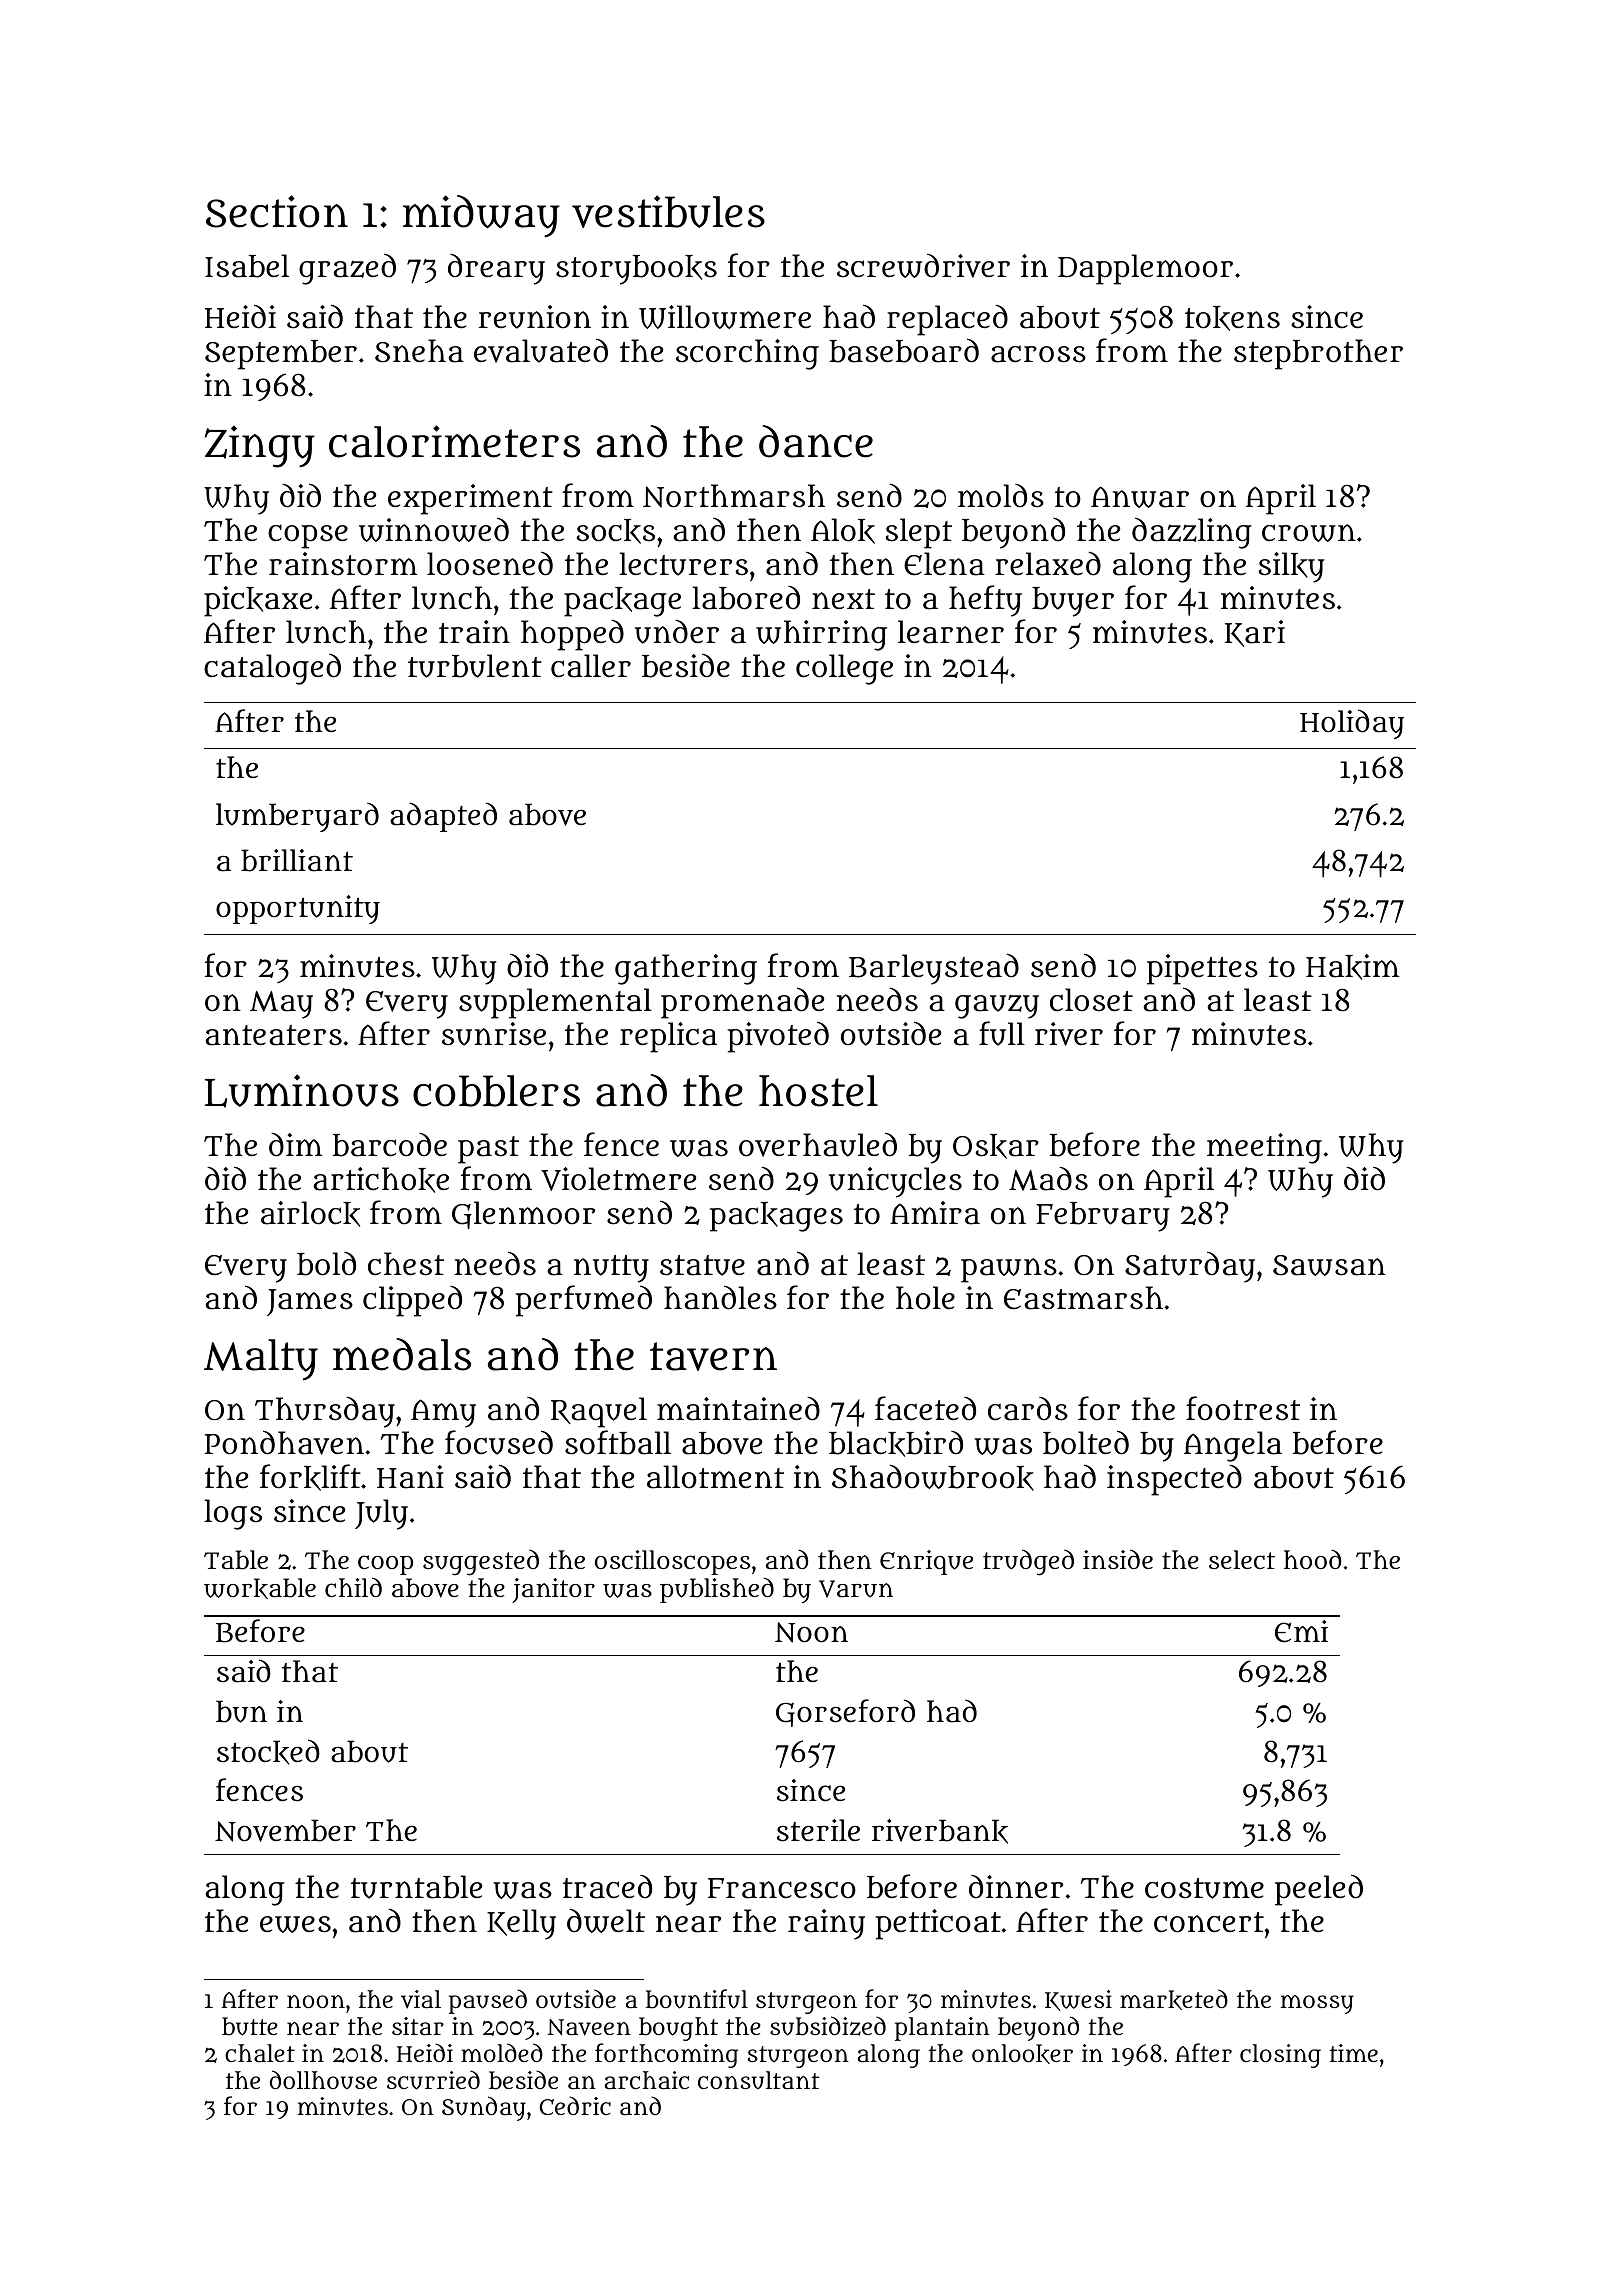 The height and width of the screenshot is (2292, 1620). What do you see at coordinates (618, 1442) in the screenshot?
I see `softball` at bounding box center [618, 1442].
